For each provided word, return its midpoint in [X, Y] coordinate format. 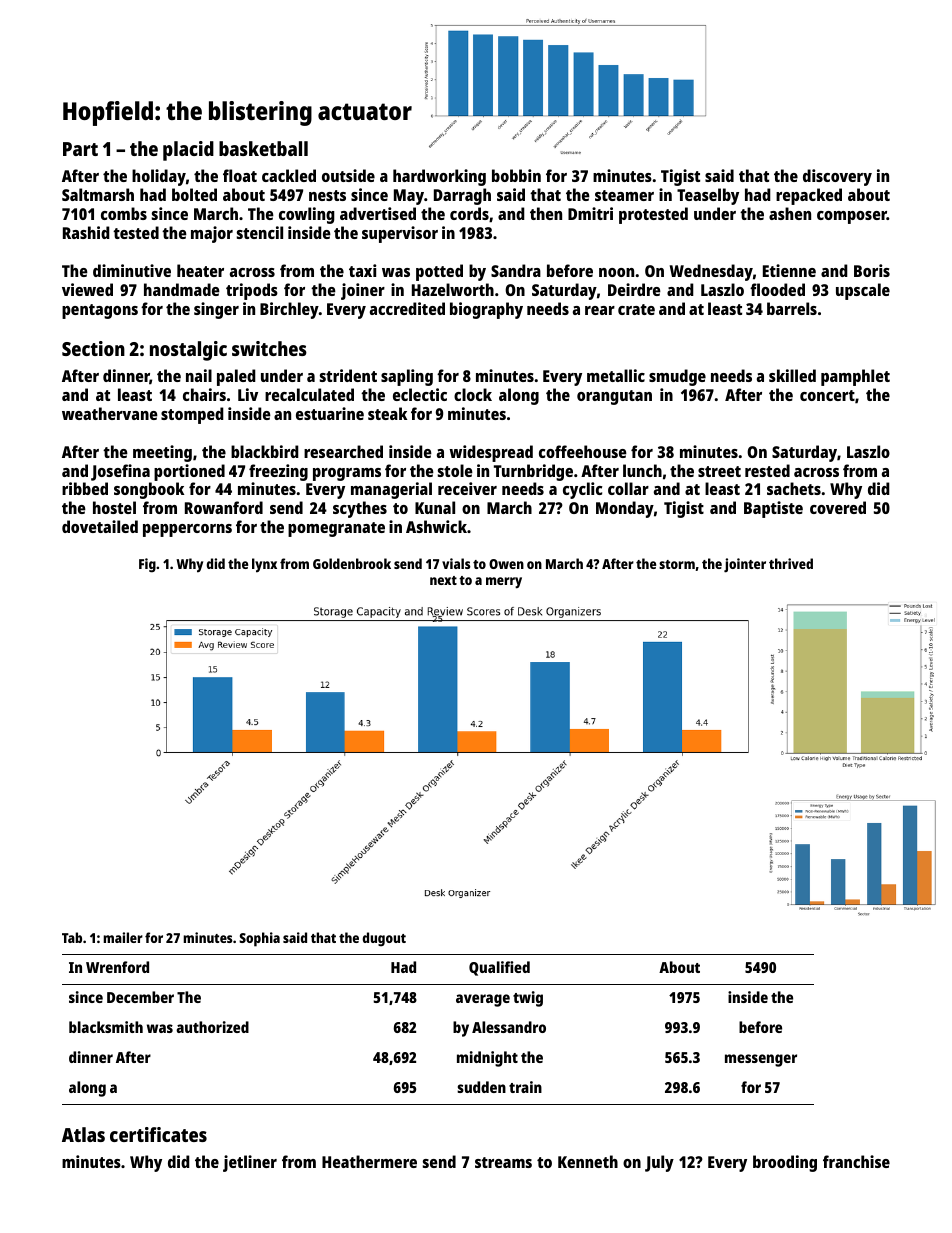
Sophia [259, 939]
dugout [384, 939]
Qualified [499, 968]
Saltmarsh [98, 194]
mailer [123, 937]
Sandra [516, 270]
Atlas [83, 1134]
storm [677, 564]
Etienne [789, 270]
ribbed [85, 488]
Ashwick [436, 526]
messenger [761, 1060]
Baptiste [773, 509]
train [525, 1087]
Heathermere [369, 1161]
